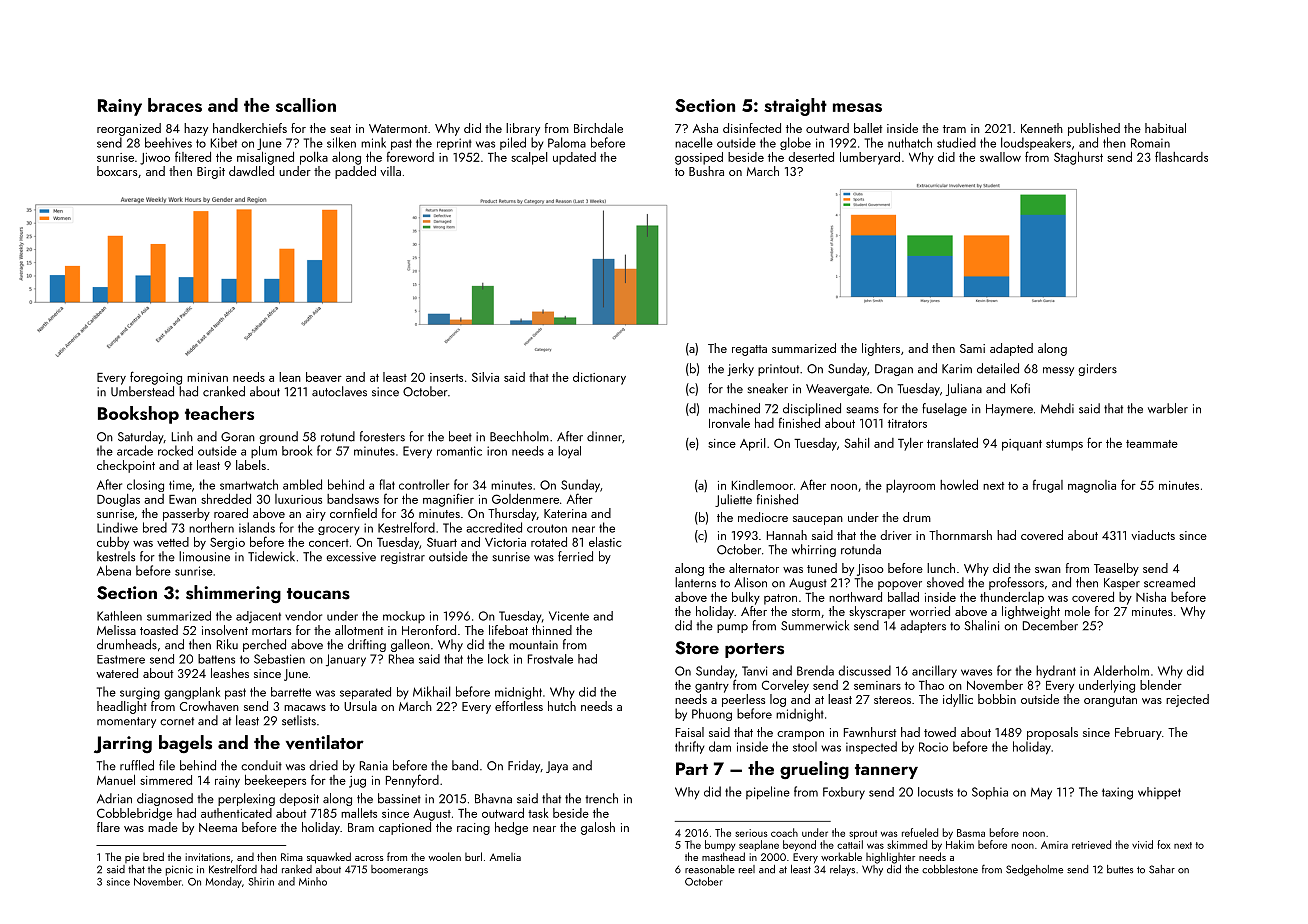 This page has height=924, width=1308. I want to click on Minho, so click(313, 881).
